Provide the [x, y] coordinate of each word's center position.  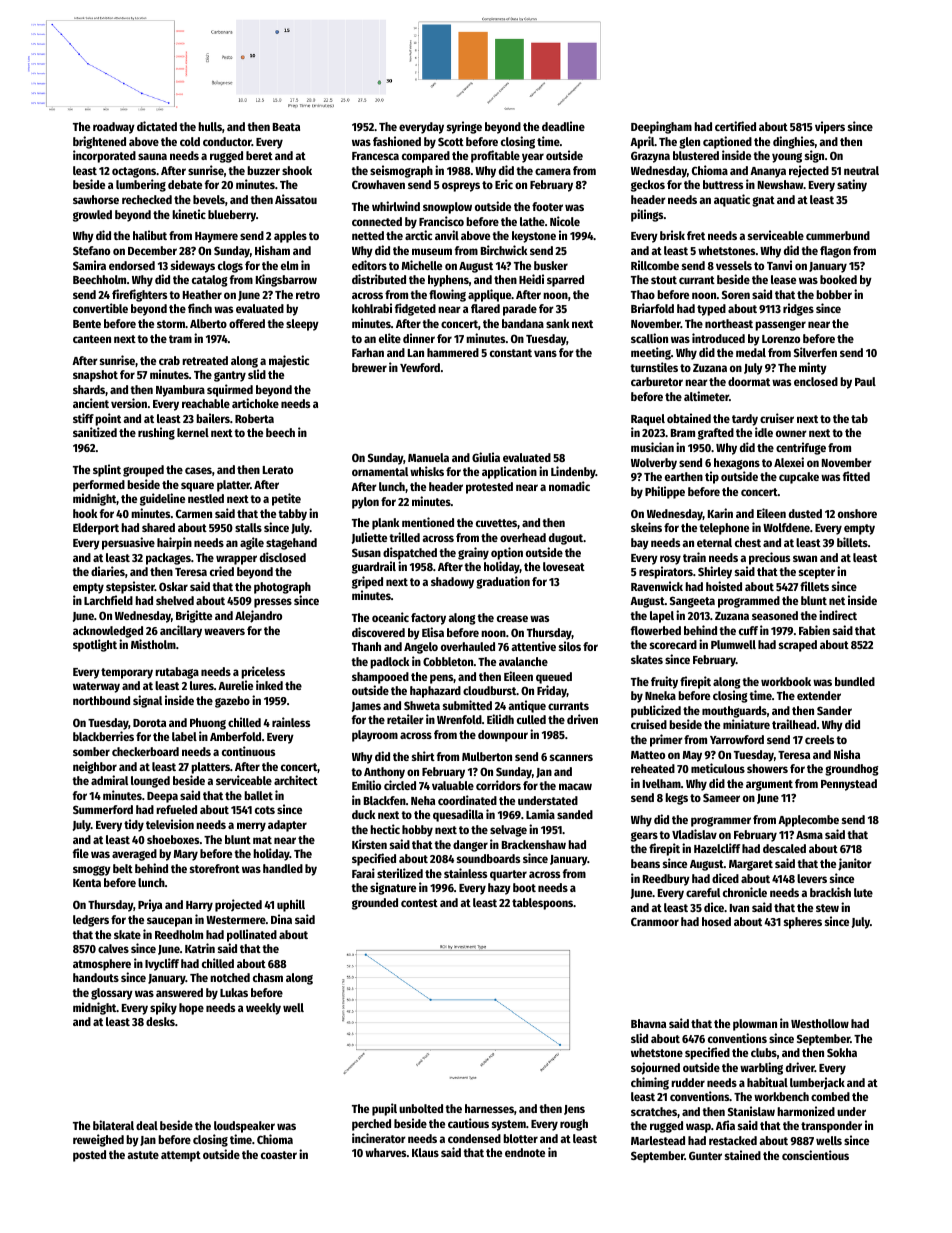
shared [158, 527]
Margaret [751, 865]
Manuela [428, 457]
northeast [729, 323]
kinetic [189, 214]
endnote [525, 1152]
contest [419, 903]
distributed [379, 279]
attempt [181, 1156]
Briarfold [652, 308]
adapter [287, 826]
